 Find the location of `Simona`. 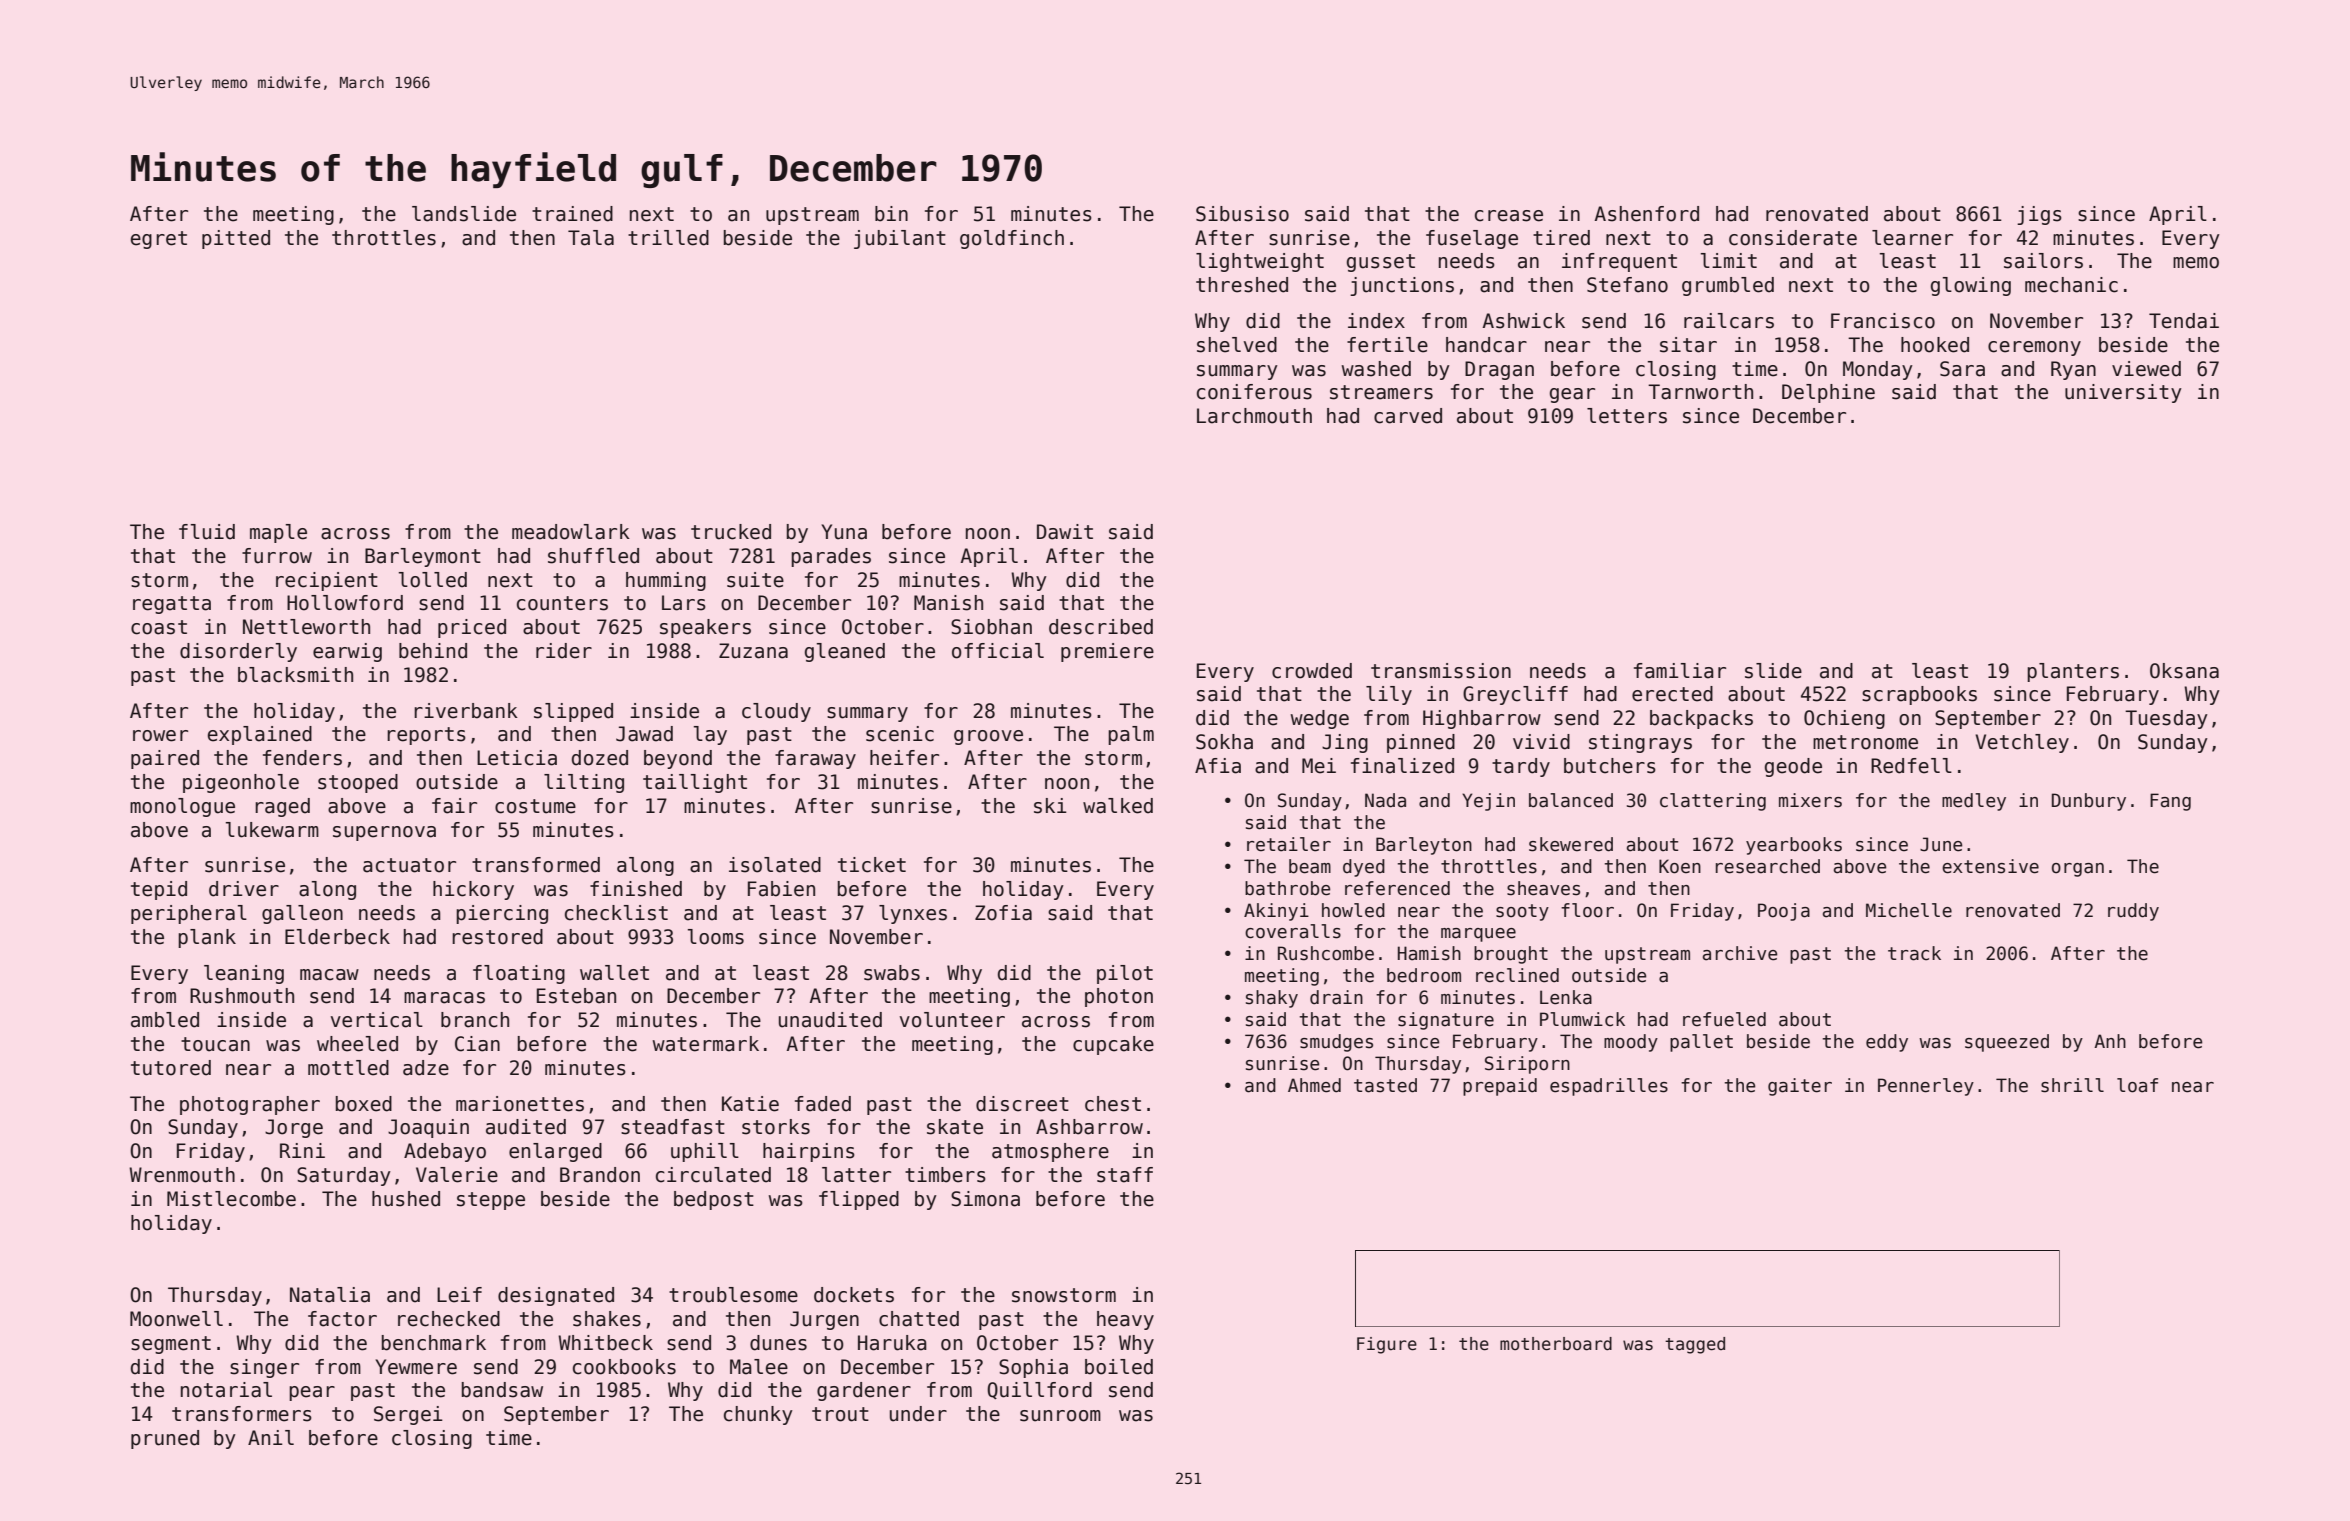

Simona is located at coordinates (985, 1199).
